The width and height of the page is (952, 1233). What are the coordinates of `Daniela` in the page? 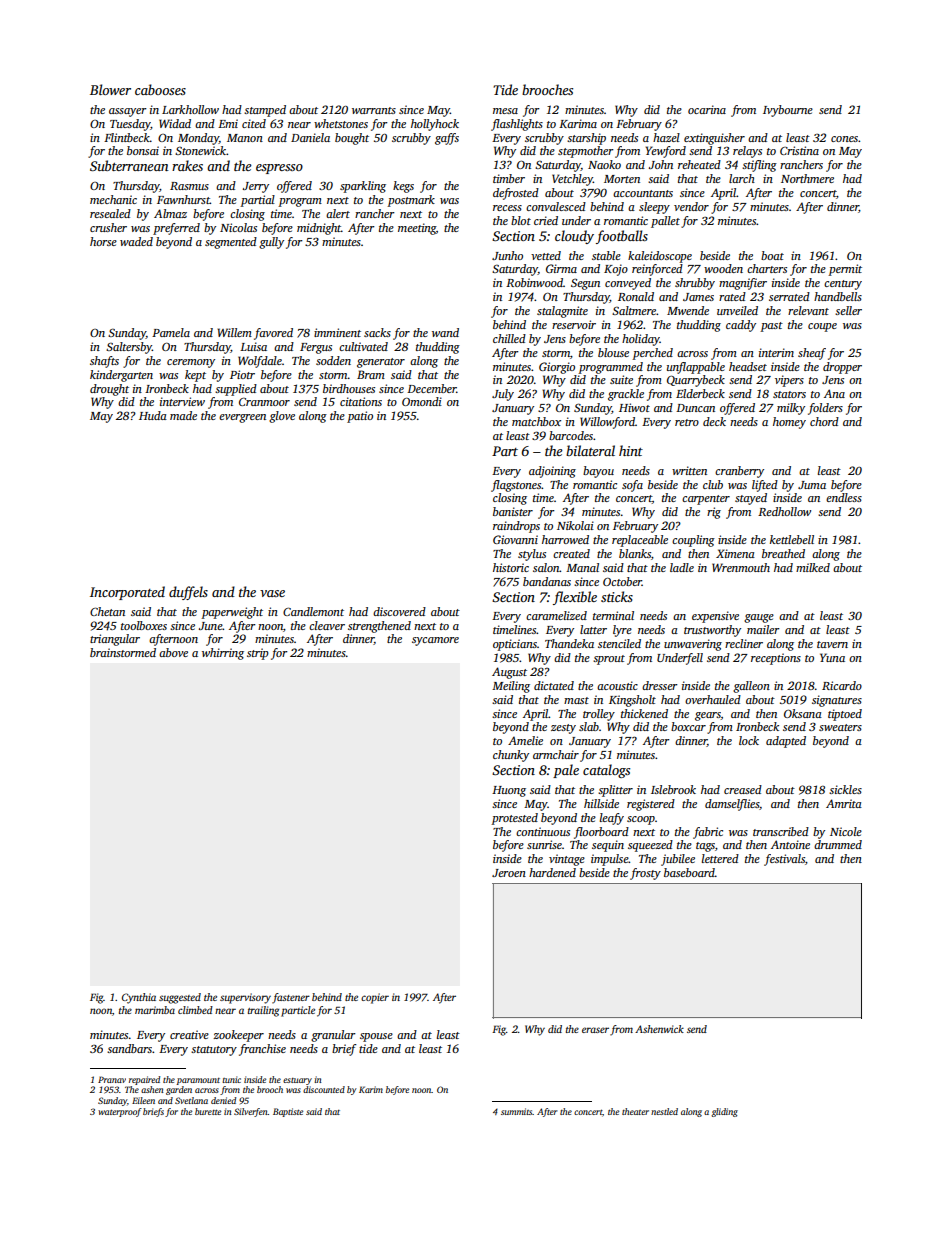 It's located at (310, 137).
